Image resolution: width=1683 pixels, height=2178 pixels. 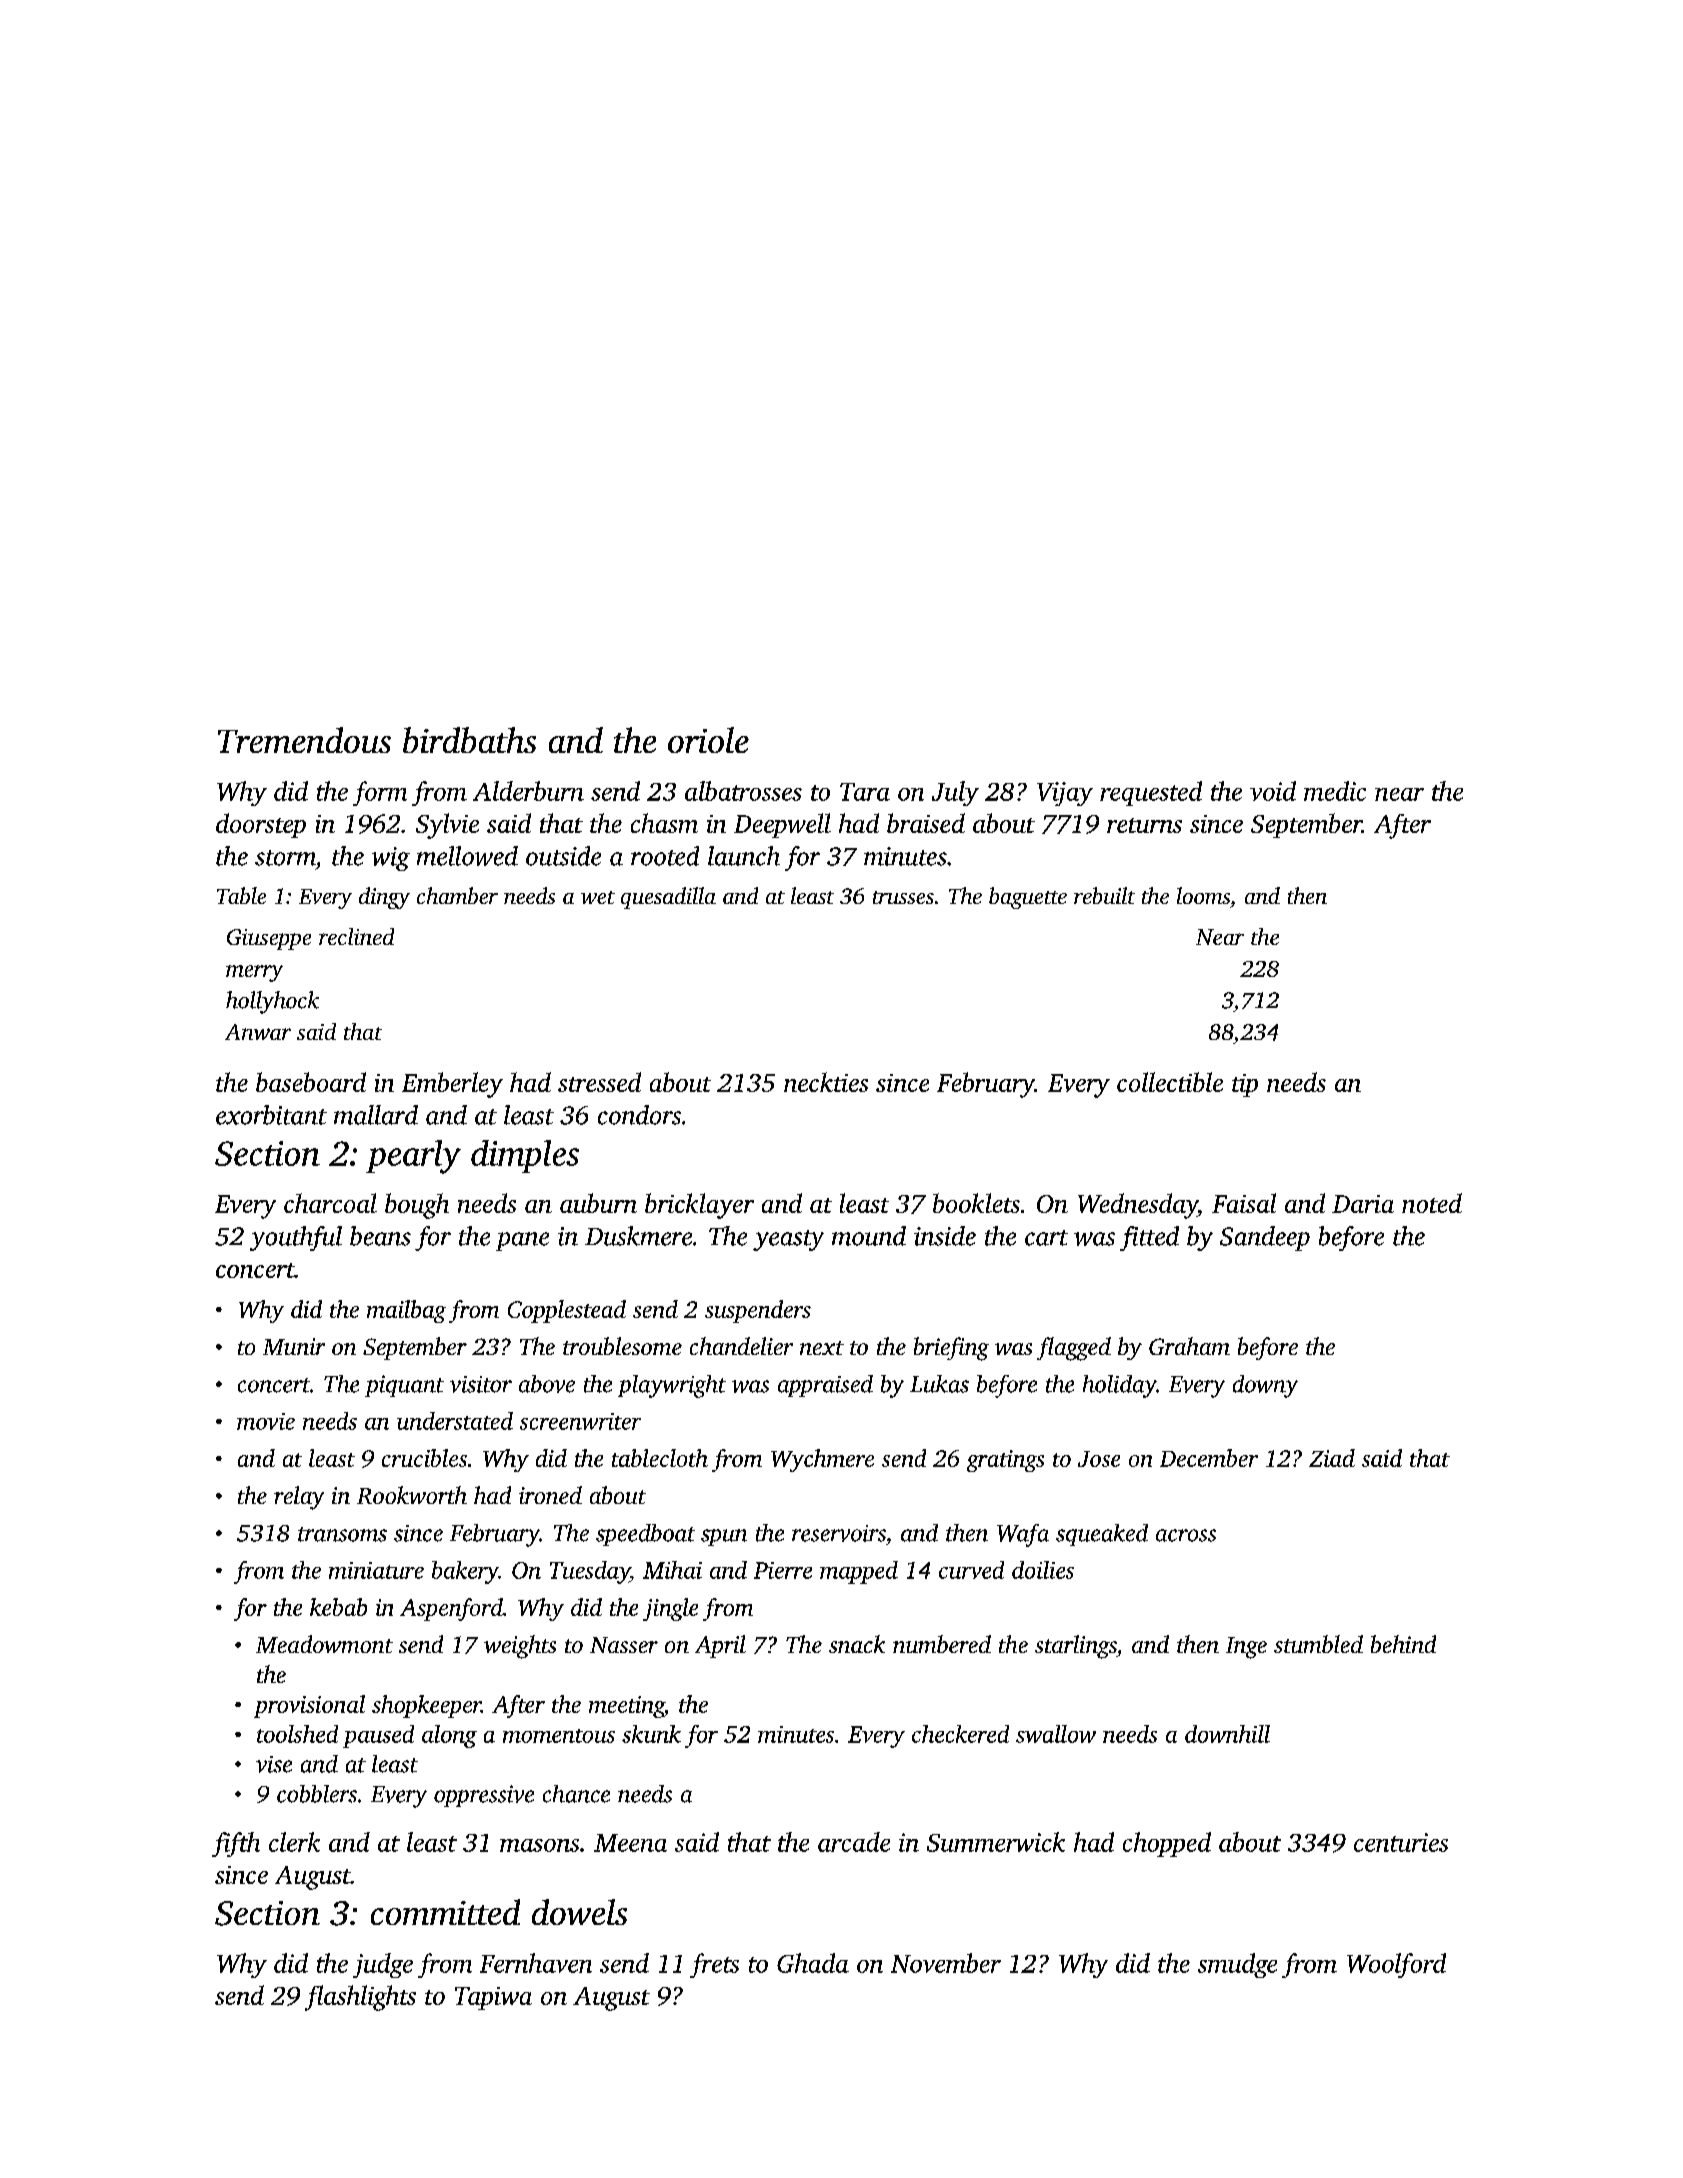 What do you see at coordinates (714, 1965) in the document?
I see `frets` at bounding box center [714, 1965].
